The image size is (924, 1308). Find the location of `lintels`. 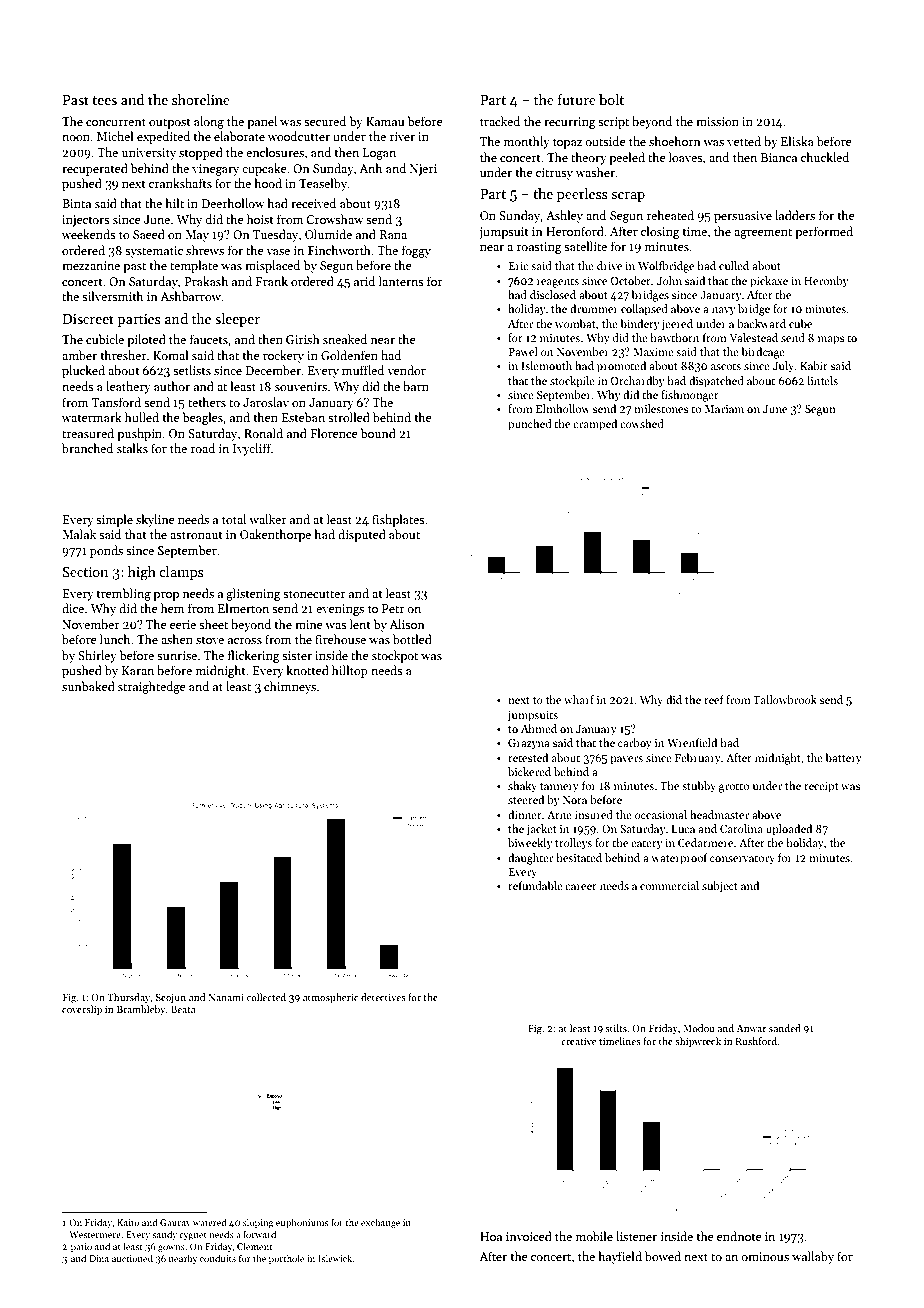

lintels is located at coordinates (822, 380).
